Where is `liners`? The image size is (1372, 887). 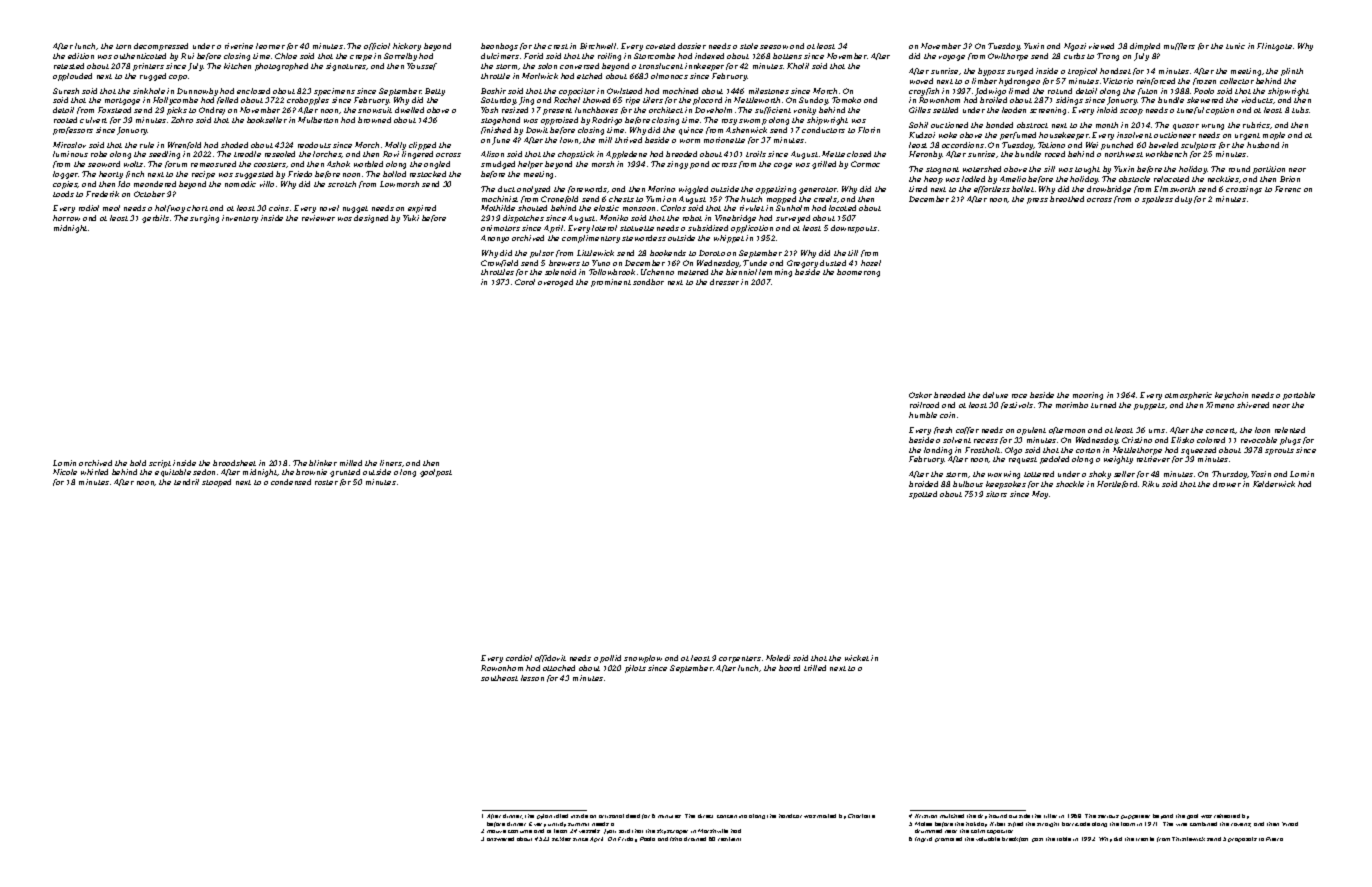
liners is located at coordinates (391, 463).
